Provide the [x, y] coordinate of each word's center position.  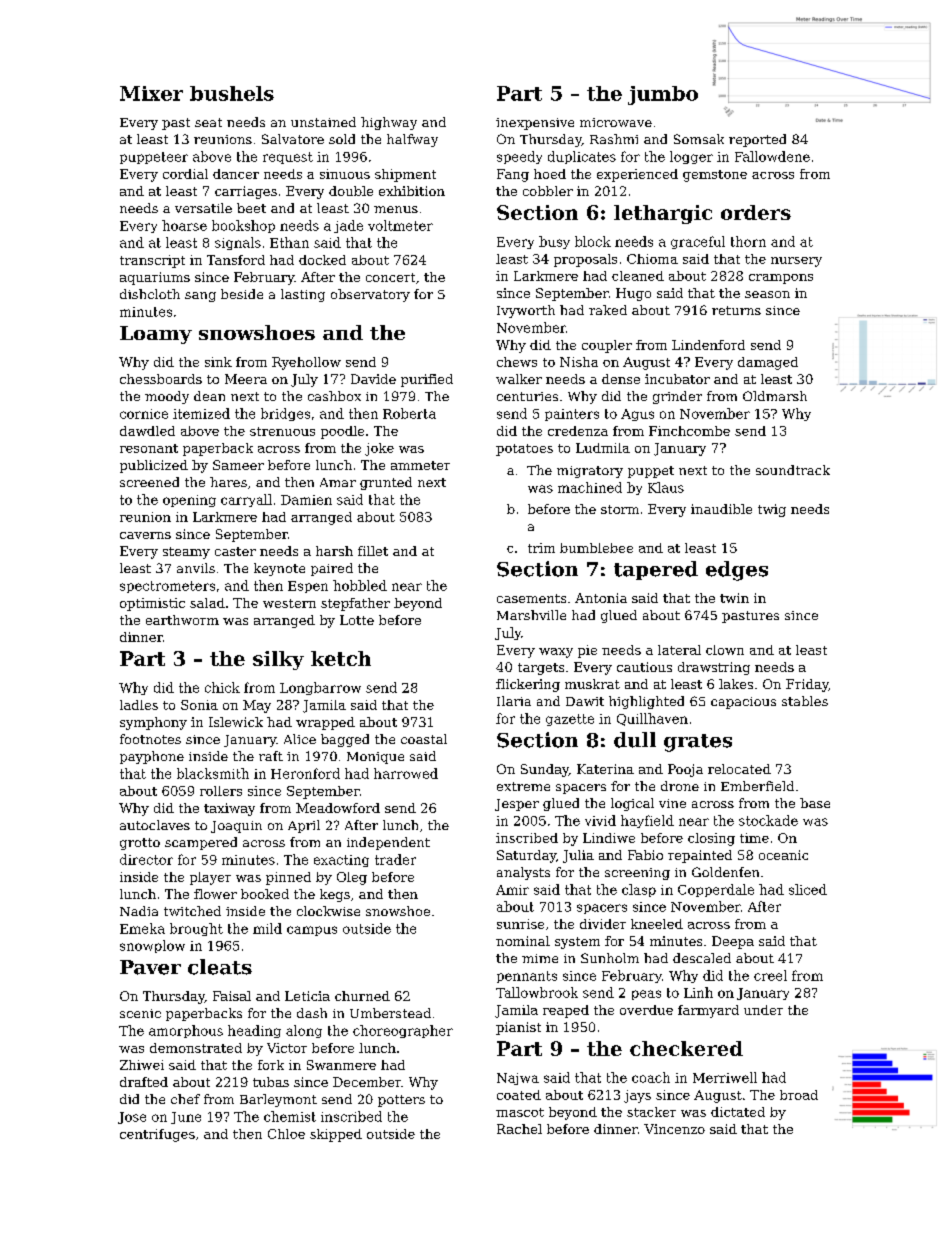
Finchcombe [689, 431]
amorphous [186, 1031]
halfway [412, 140]
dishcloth [150, 294]
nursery [796, 262]
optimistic [152, 604]
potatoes [524, 450]
